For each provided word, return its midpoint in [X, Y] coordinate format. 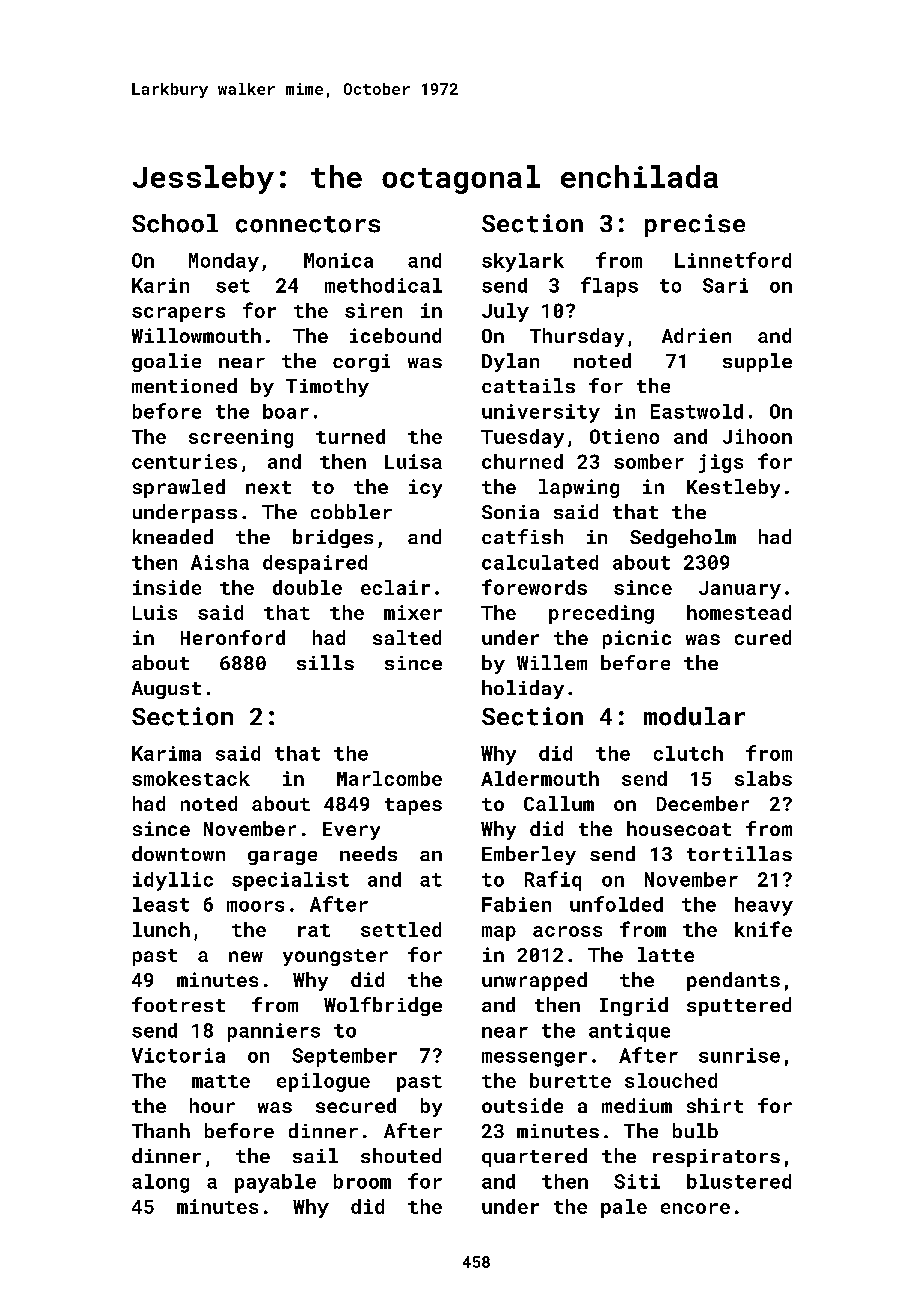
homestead [739, 612]
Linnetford [733, 260]
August [166, 690]
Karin [160, 285]
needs [368, 853]
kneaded [173, 536]
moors [255, 906]
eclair [395, 587]
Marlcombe [389, 778]
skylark [523, 262]
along [160, 1183]
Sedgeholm [683, 538]
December [703, 803]
